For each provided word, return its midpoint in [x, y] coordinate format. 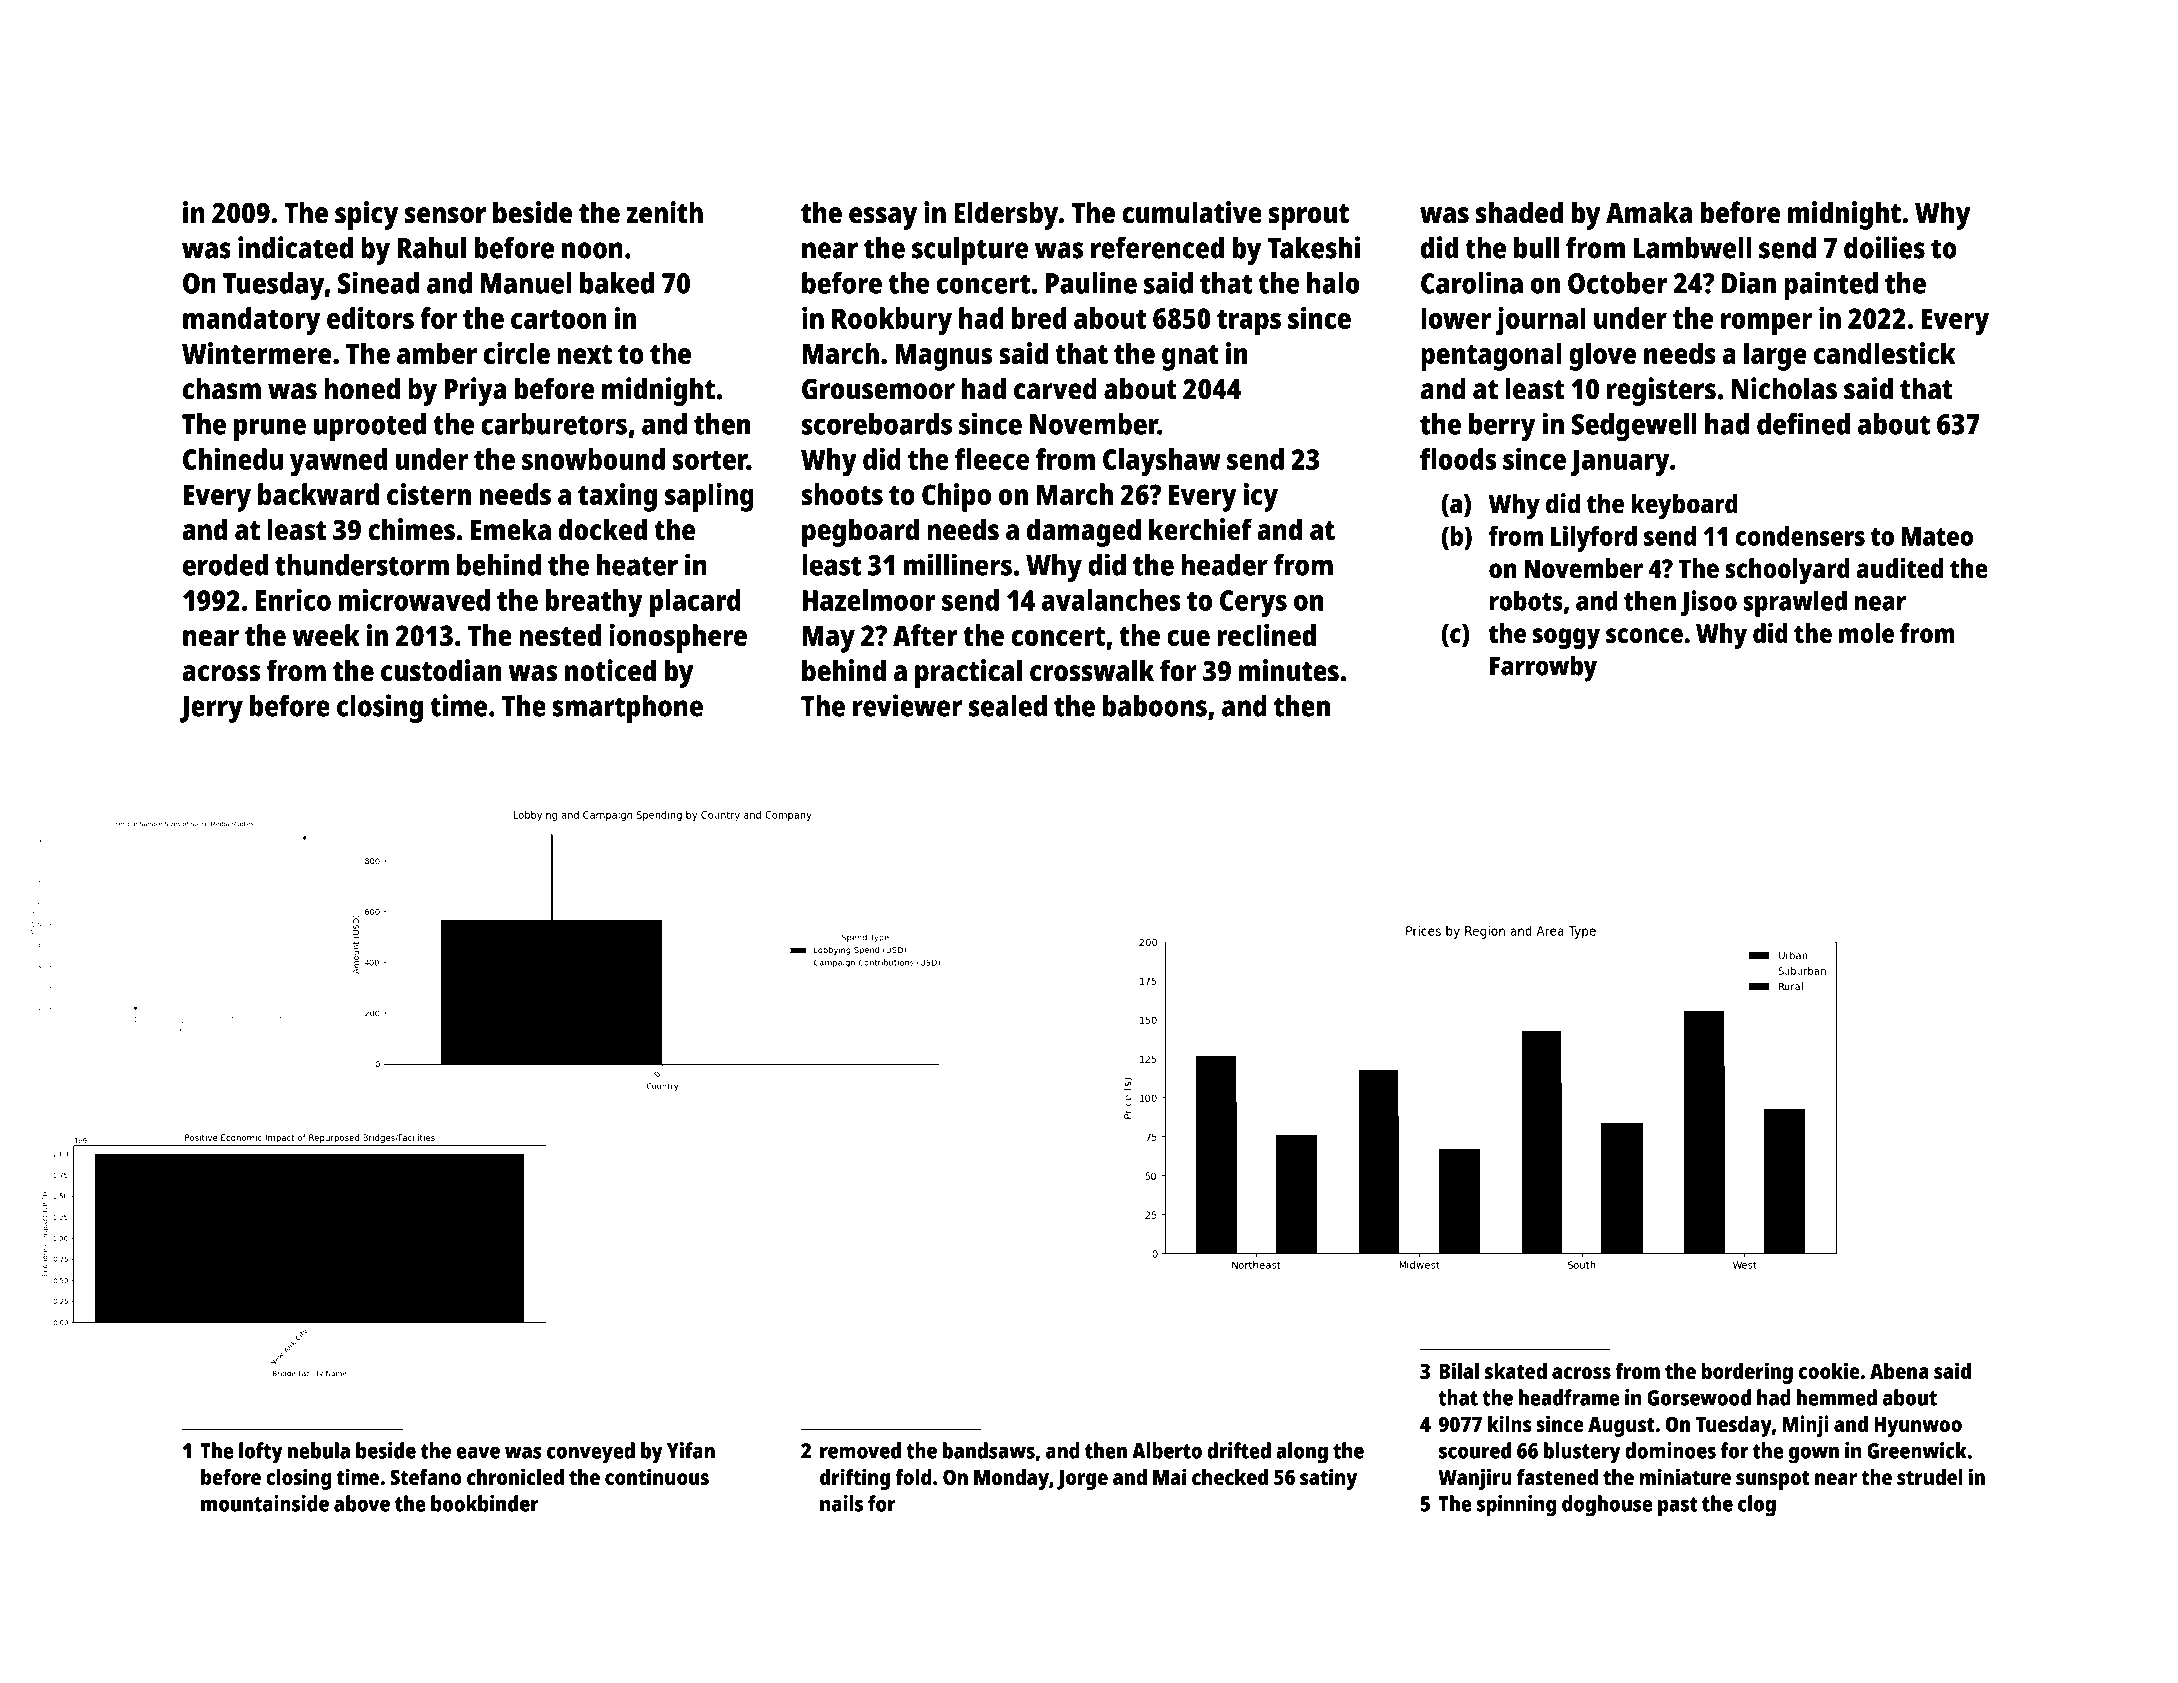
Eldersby [1006, 215]
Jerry [211, 709]
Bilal [1459, 1370]
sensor [445, 215]
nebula [319, 1450]
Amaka [1649, 212]
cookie [1829, 1370]
